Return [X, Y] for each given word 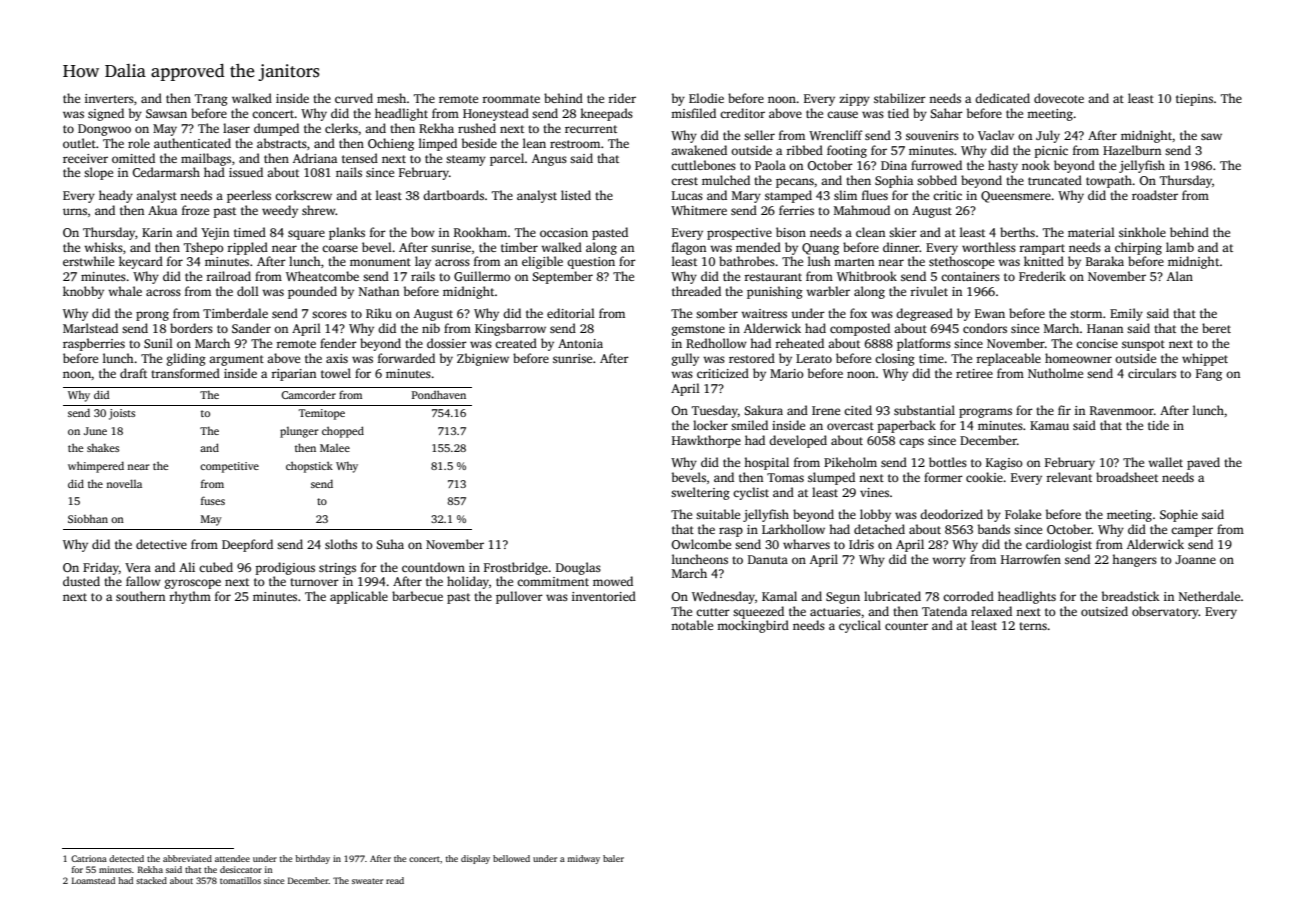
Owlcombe [701, 544]
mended [758, 247]
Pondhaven [439, 394]
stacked [151, 880]
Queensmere [1016, 197]
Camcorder [308, 395]
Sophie [1179, 515]
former [943, 477]
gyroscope [193, 584]
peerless [249, 196]
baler [613, 858]
